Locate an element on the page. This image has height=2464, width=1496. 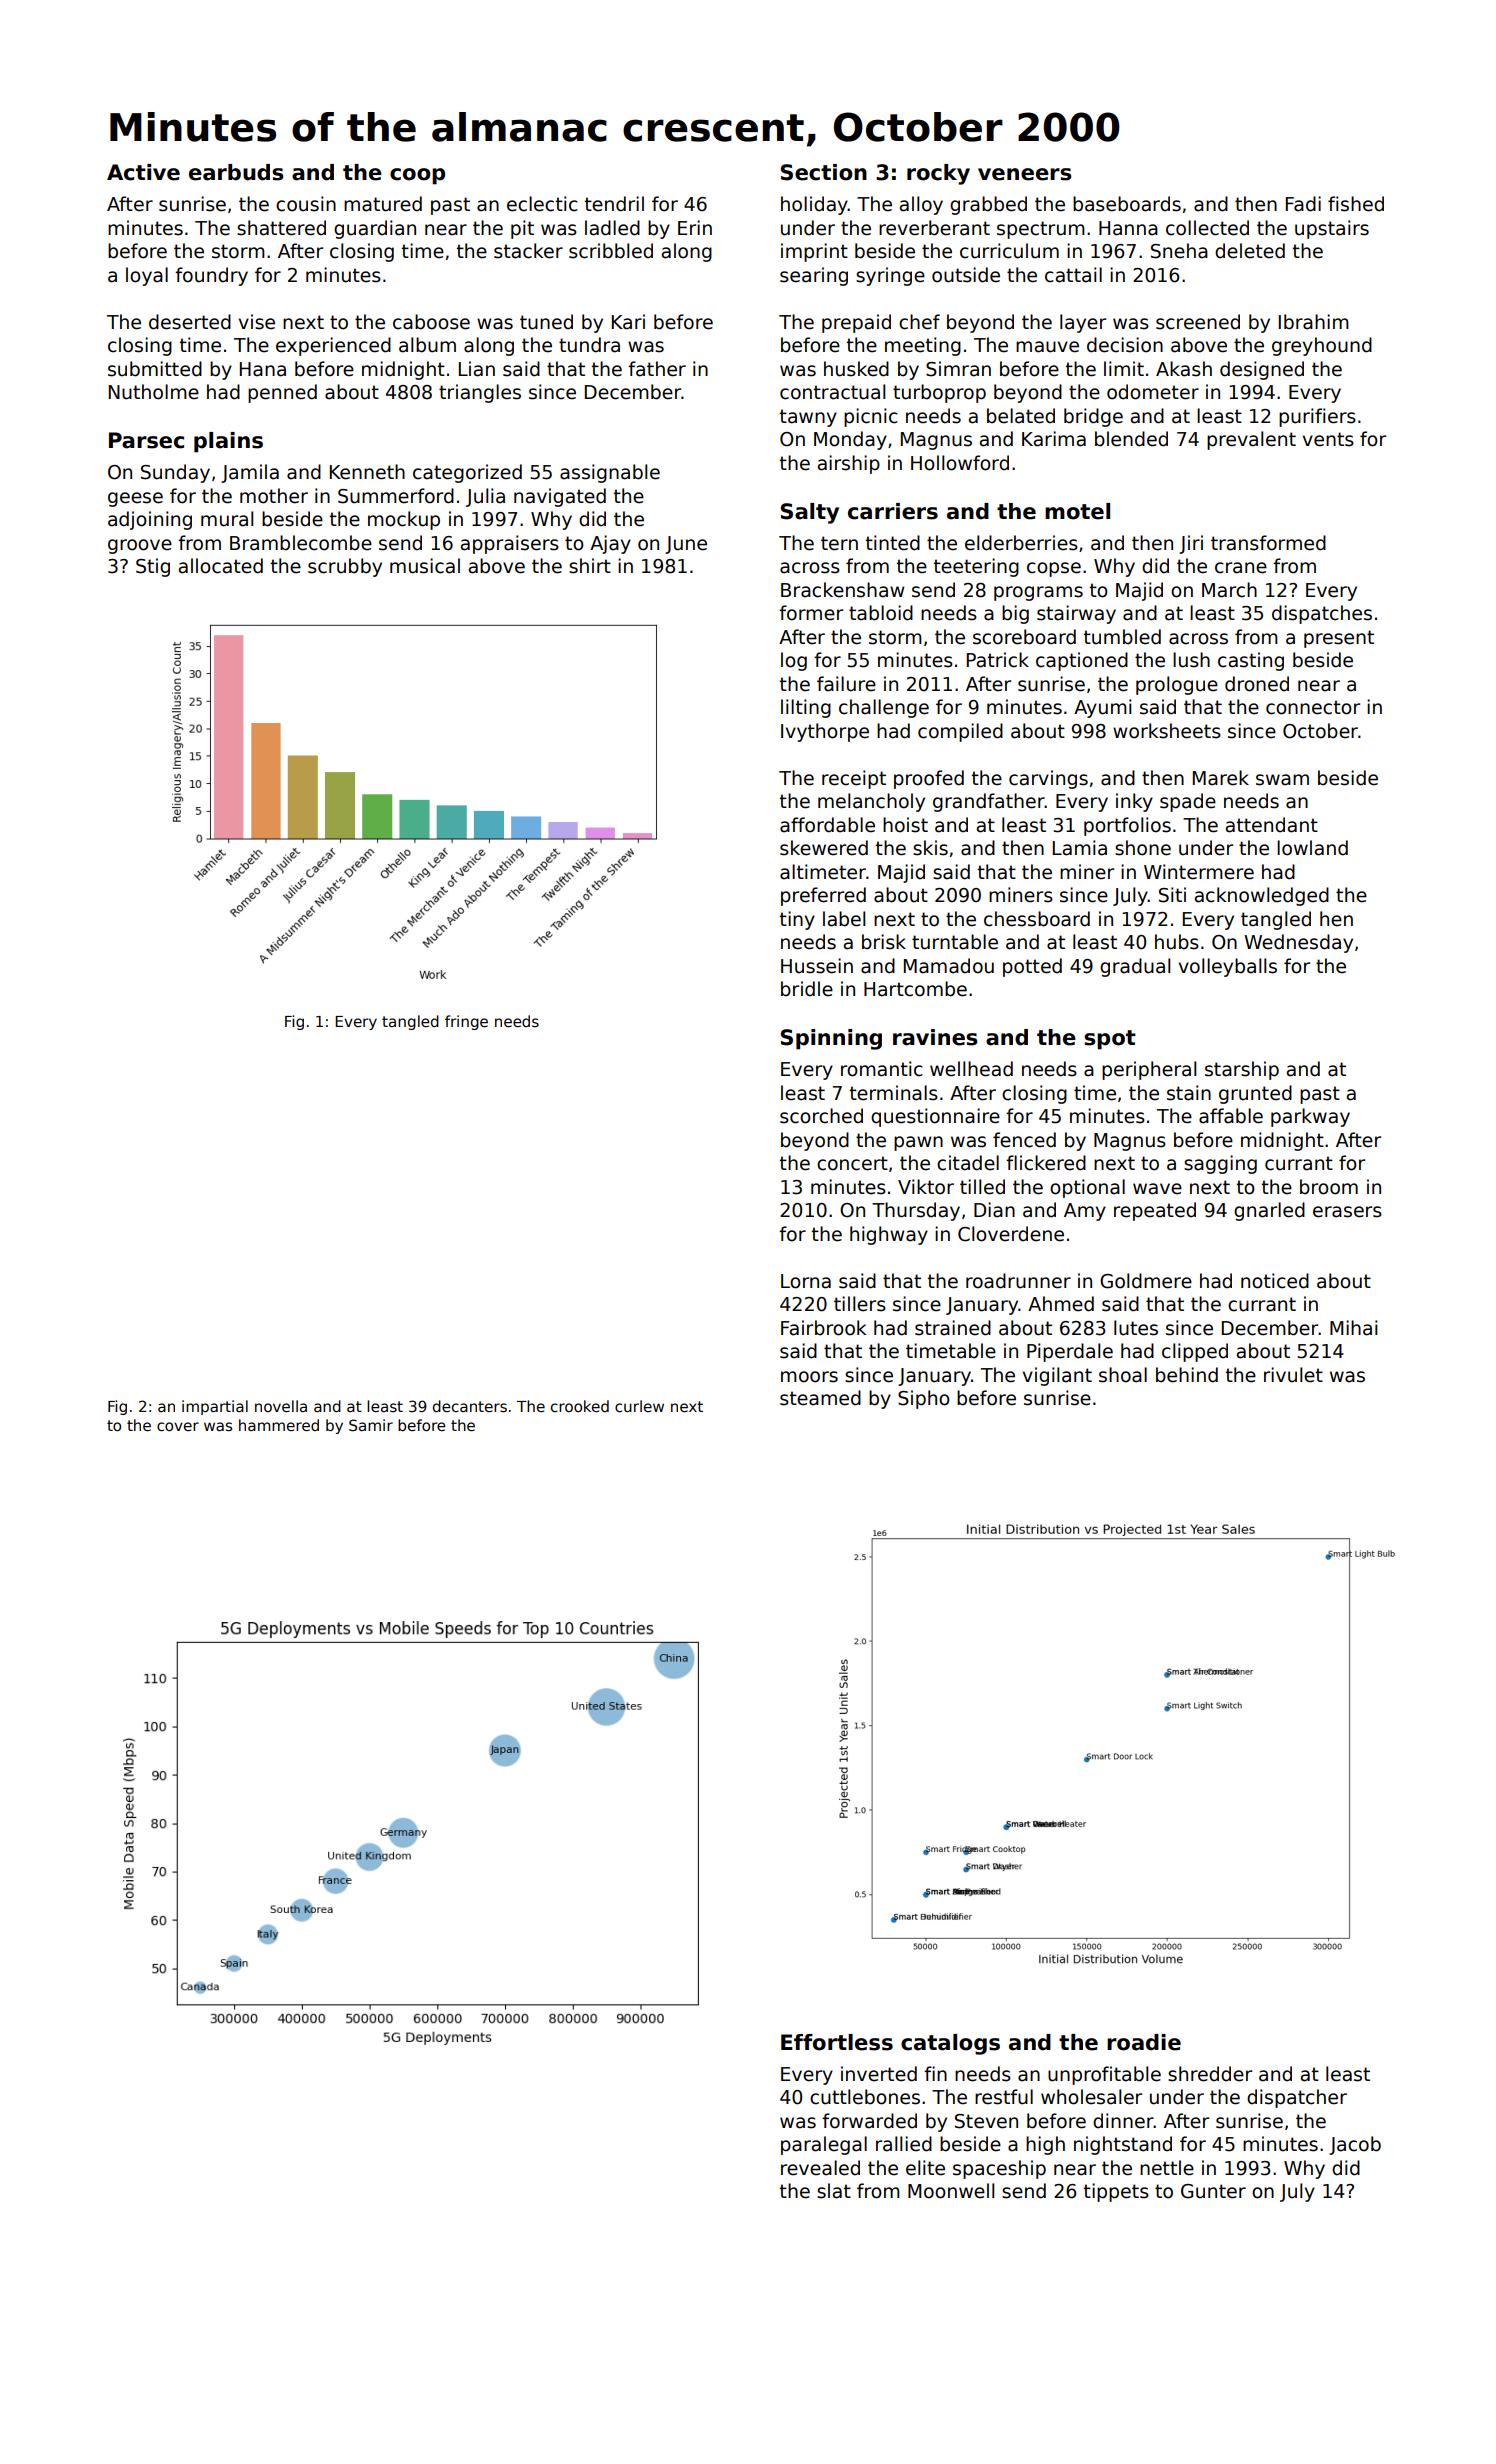
Ivythorpe is located at coordinates (825, 732).
